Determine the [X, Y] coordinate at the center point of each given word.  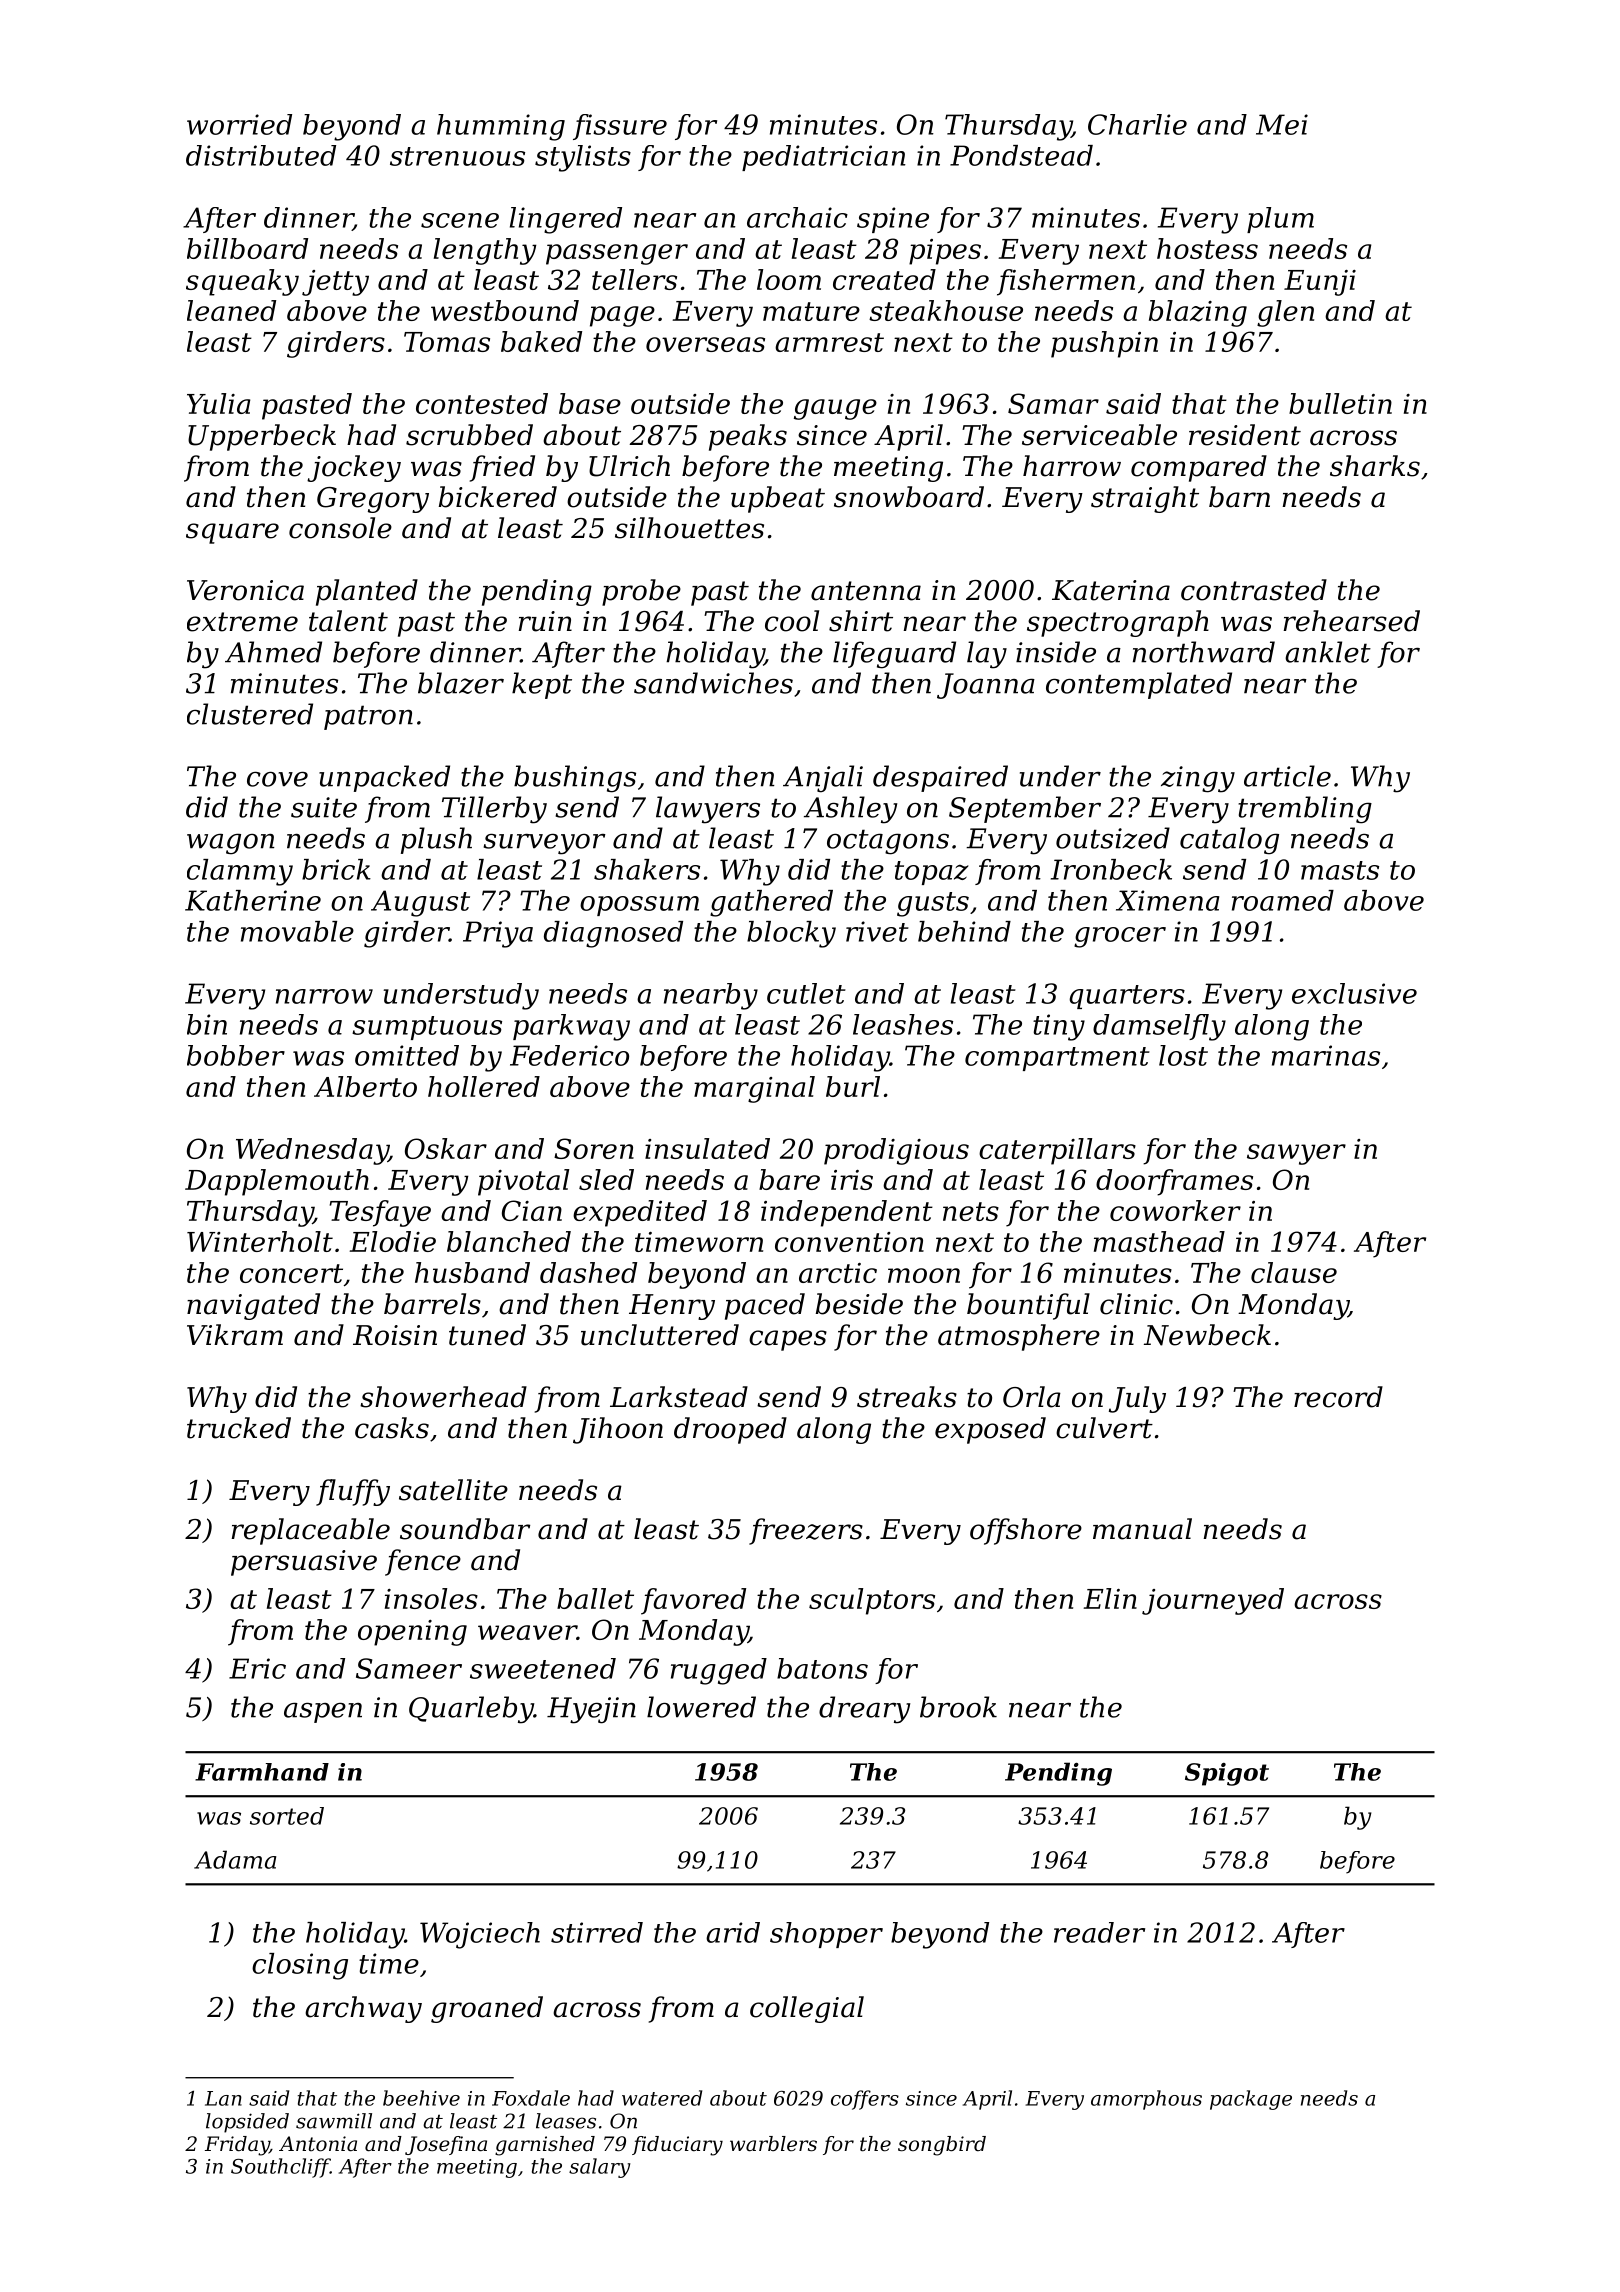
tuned [487, 1335]
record [1338, 1397]
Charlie [1137, 124]
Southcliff [280, 2168]
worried [239, 124]
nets [971, 1211]
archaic [797, 217]
